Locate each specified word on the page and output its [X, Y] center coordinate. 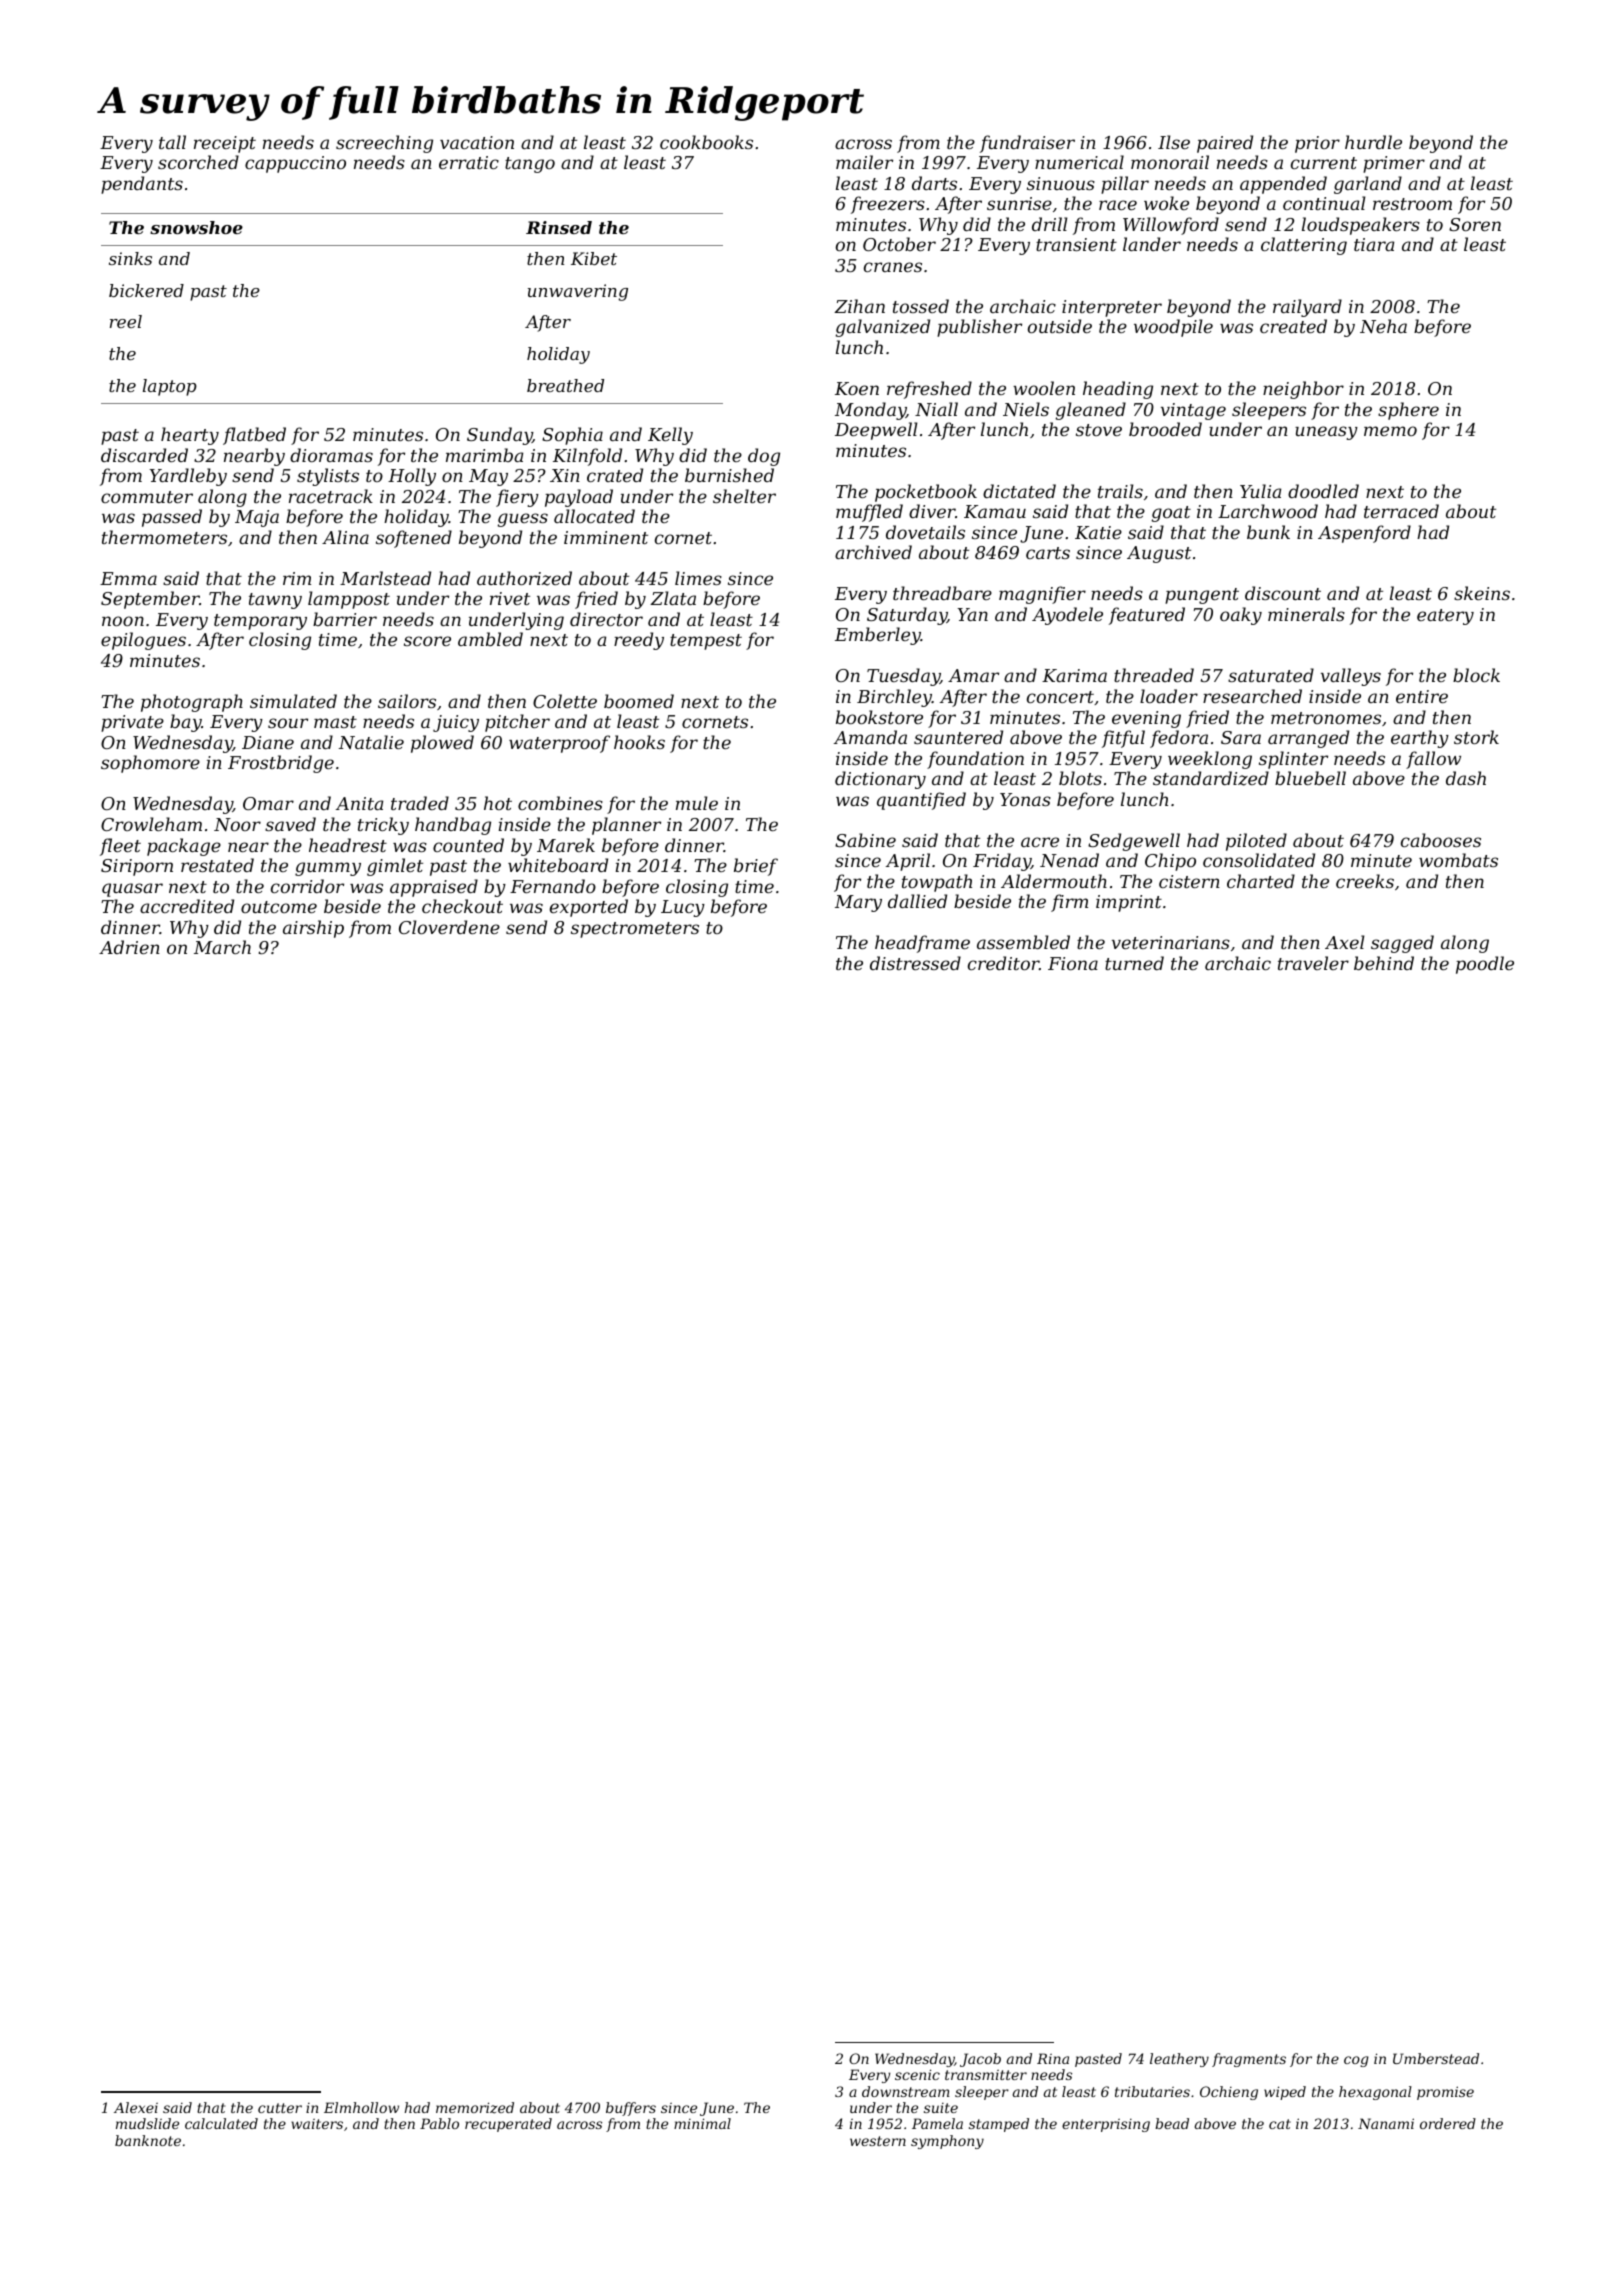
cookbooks [706, 142]
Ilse [1174, 142]
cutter [280, 2108]
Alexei [136, 2107]
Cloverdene [449, 927]
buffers [631, 2109]
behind [1384, 963]
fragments [1249, 2060]
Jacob [980, 2060]
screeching [384, 144]
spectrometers [635, 930]
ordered [1448, 2123]
